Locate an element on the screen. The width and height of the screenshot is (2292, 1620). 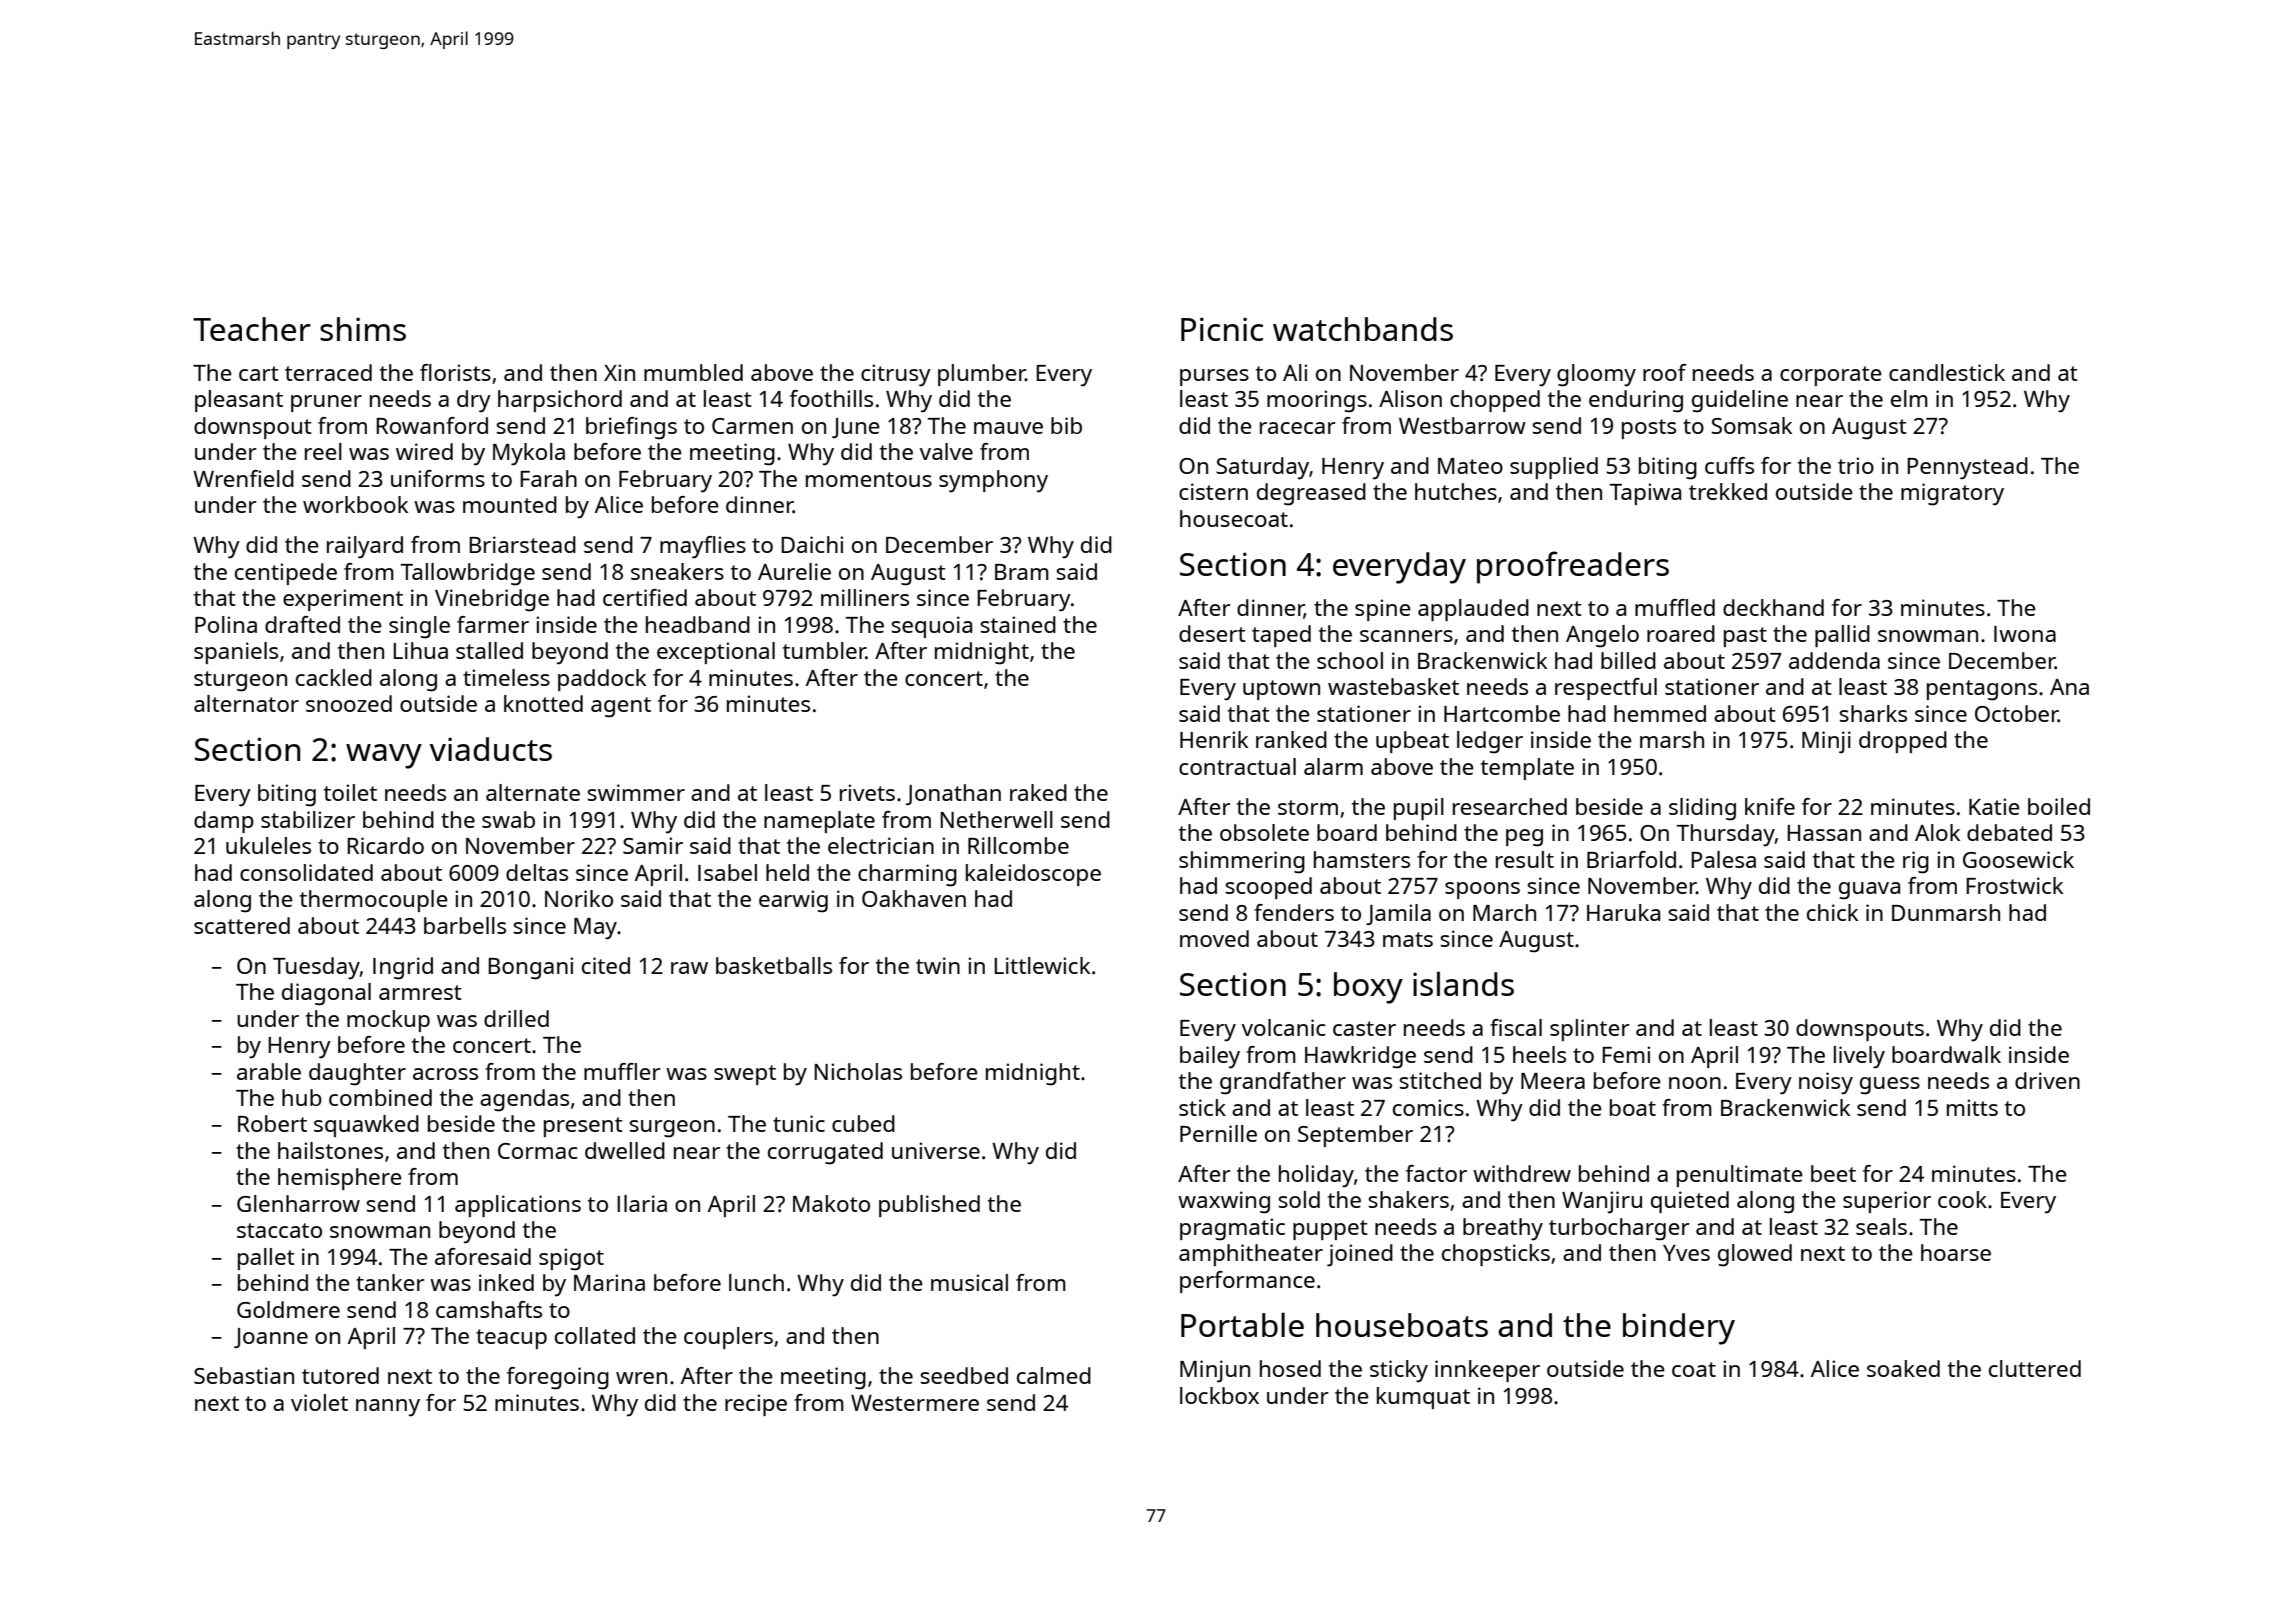
applications is located at coordinates (518, 1206).
